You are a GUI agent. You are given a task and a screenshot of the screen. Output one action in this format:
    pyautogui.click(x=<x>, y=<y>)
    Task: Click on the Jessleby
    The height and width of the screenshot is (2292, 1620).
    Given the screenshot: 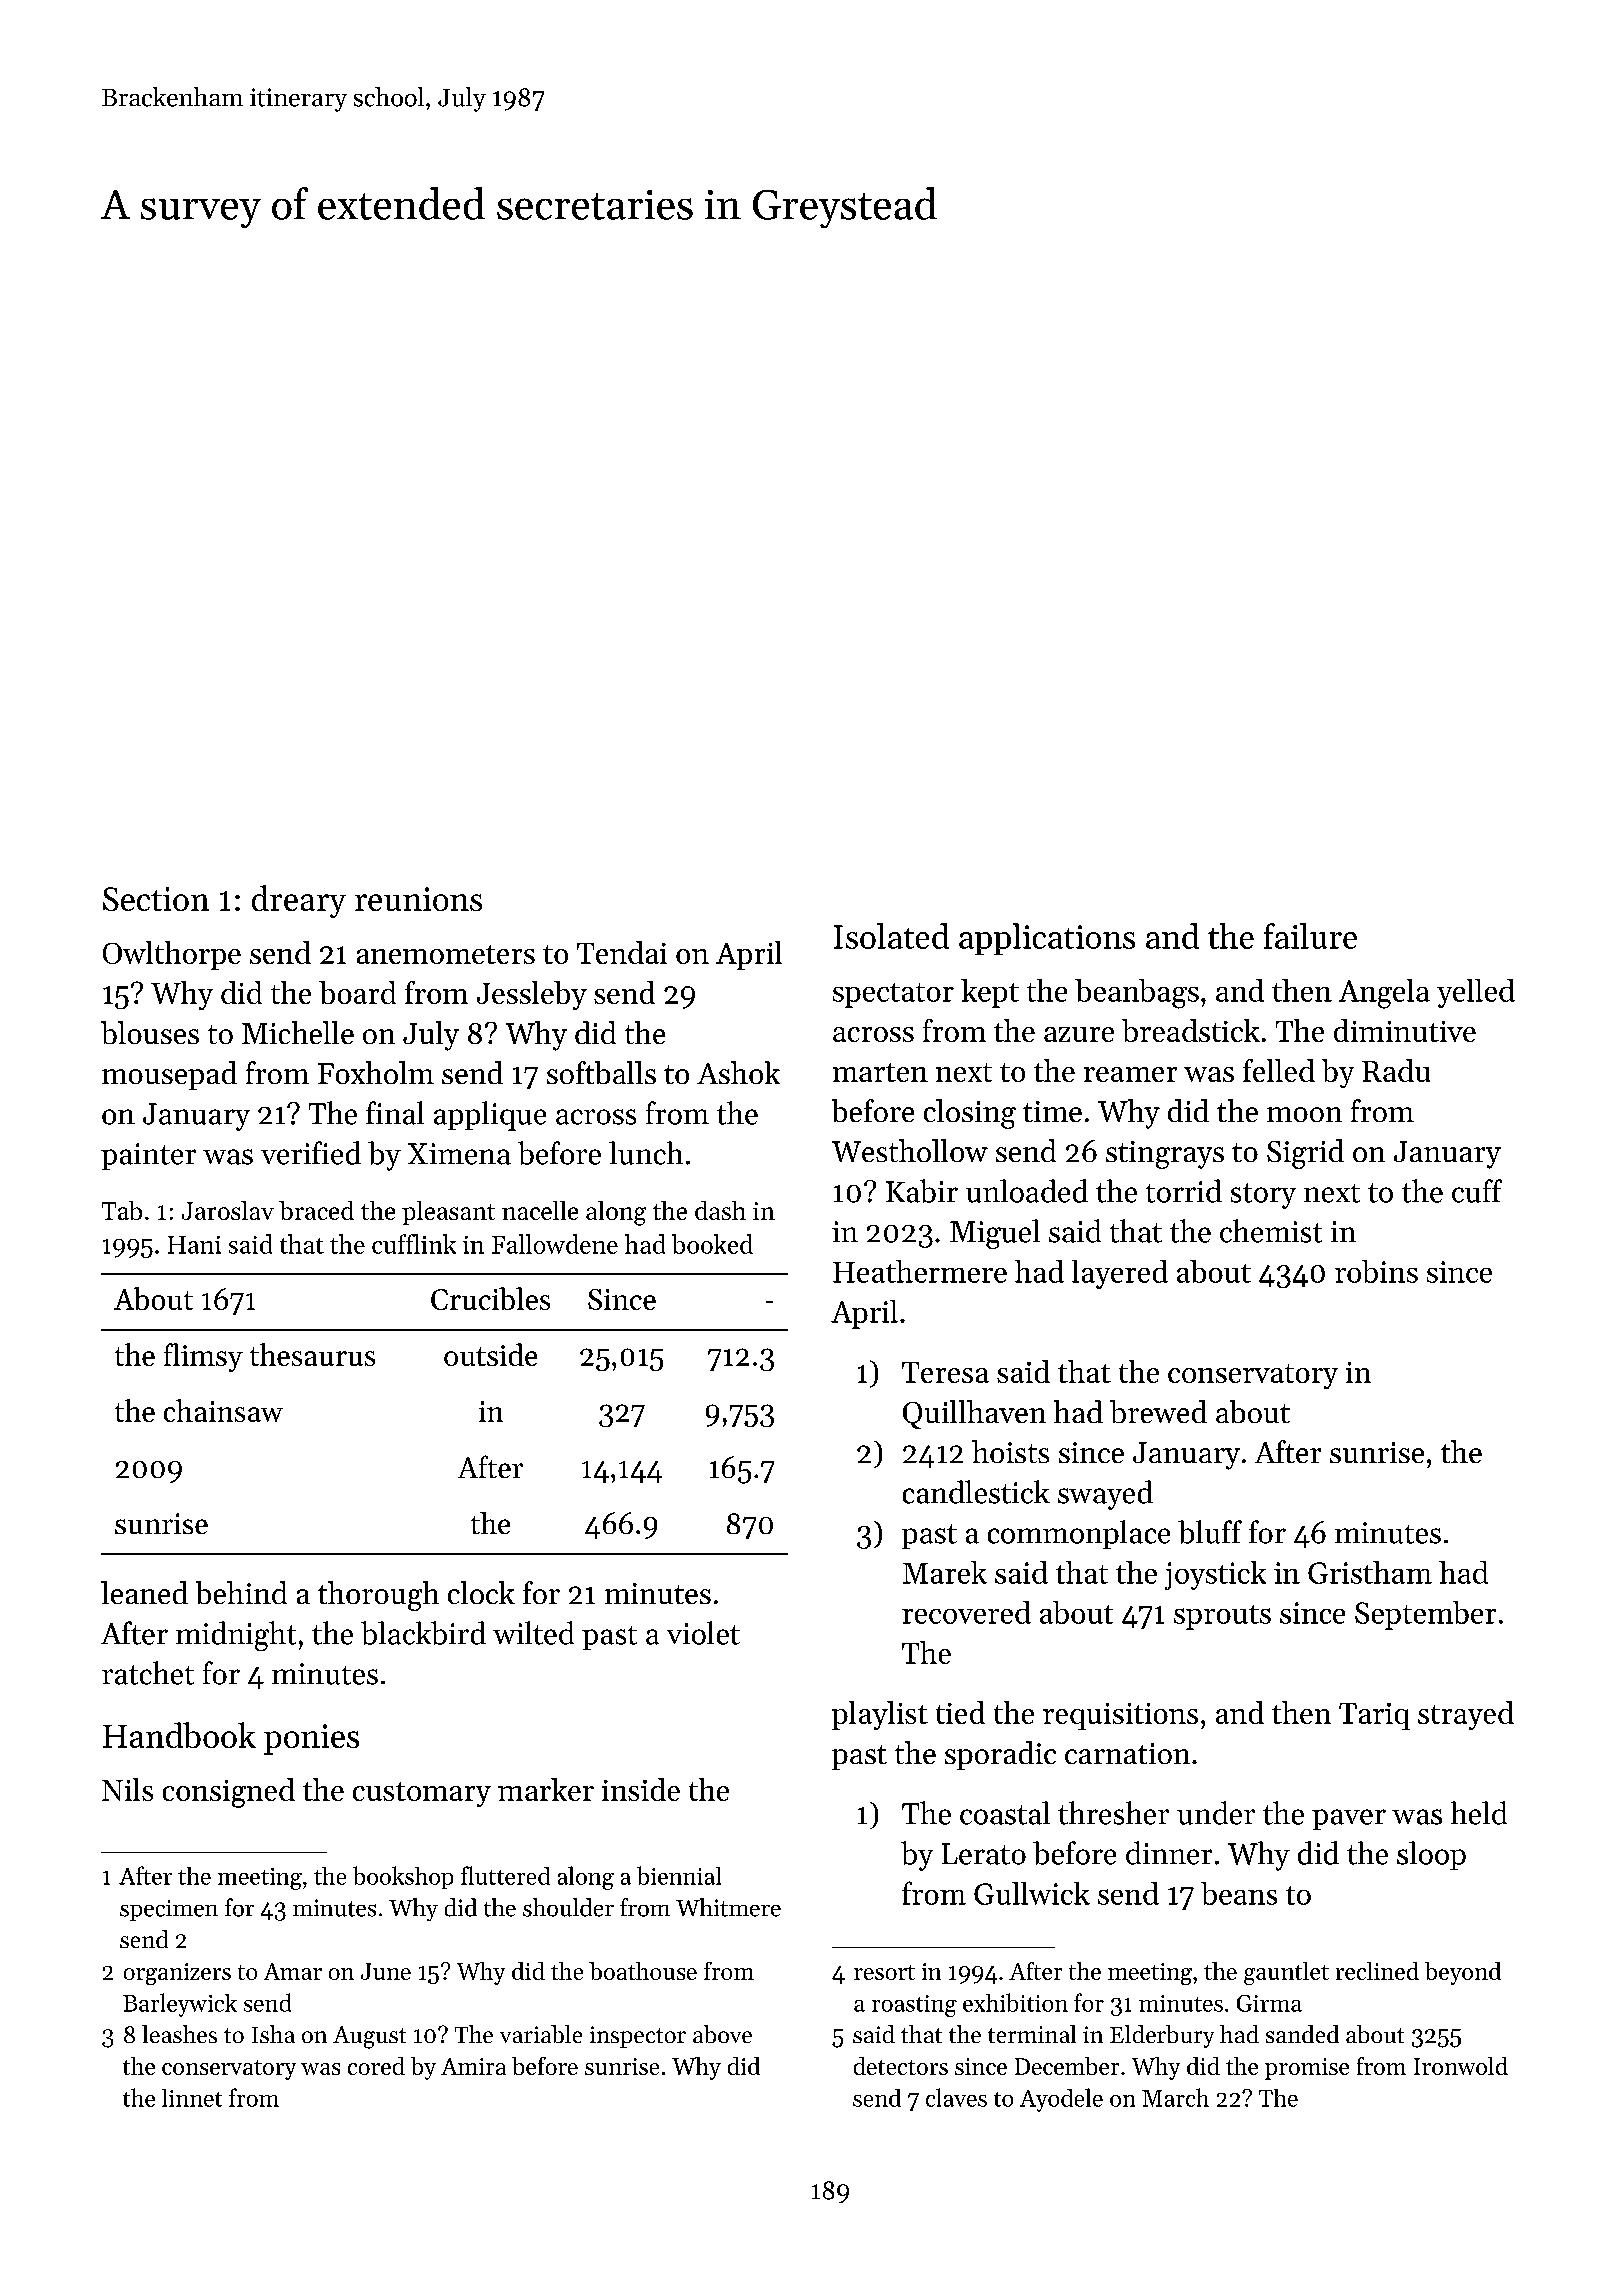 What is the action you would take?
    pyautogui.click(x=532, y=995)
